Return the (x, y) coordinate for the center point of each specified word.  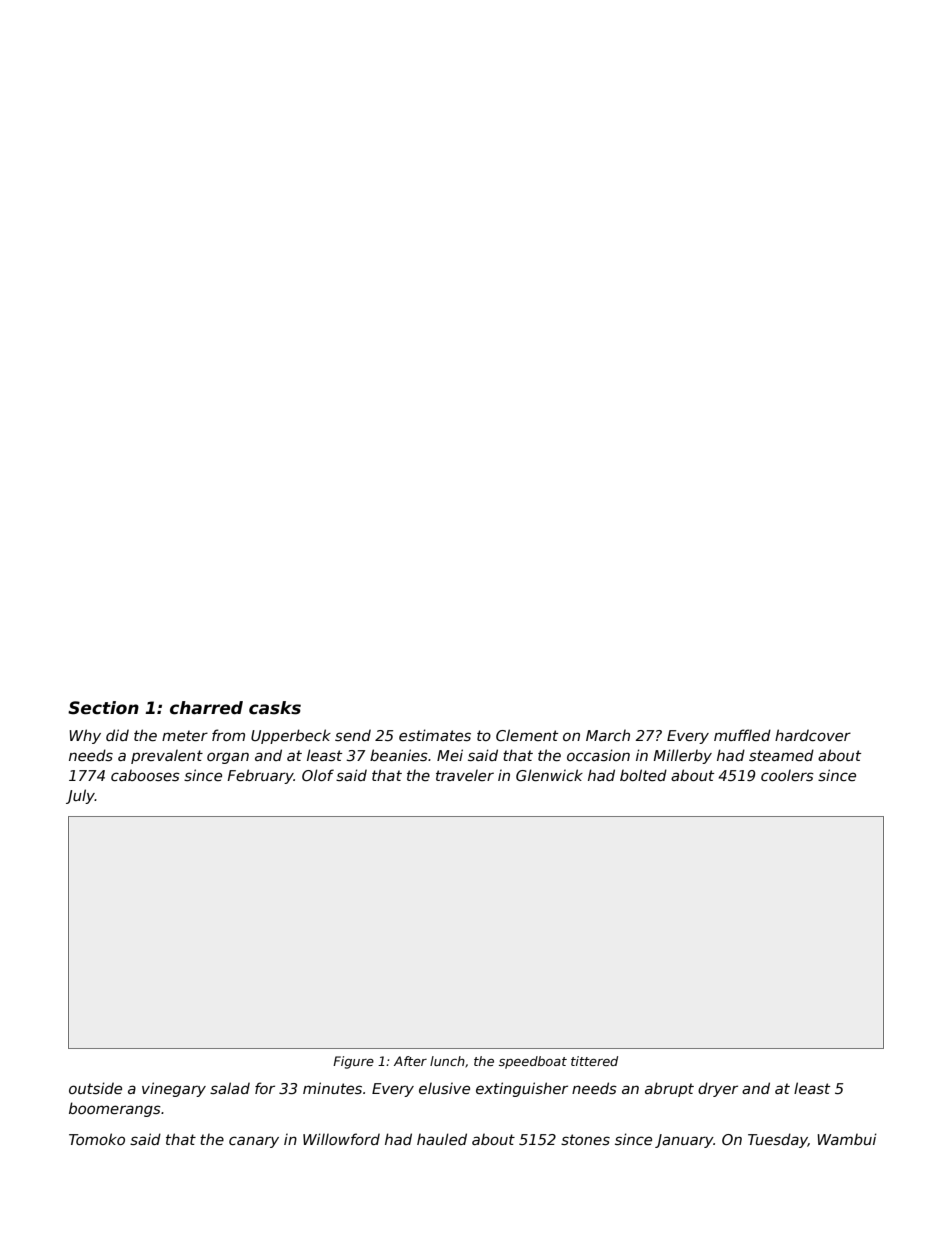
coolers (787, 775)
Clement (527, 735)
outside (95, 1088)
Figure (353, 1062)
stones (585, 1139)
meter (185, 735)
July (80, 796)
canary (254, 1142)
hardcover (813, 735)
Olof (318, 775)
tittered (594, 1061)
